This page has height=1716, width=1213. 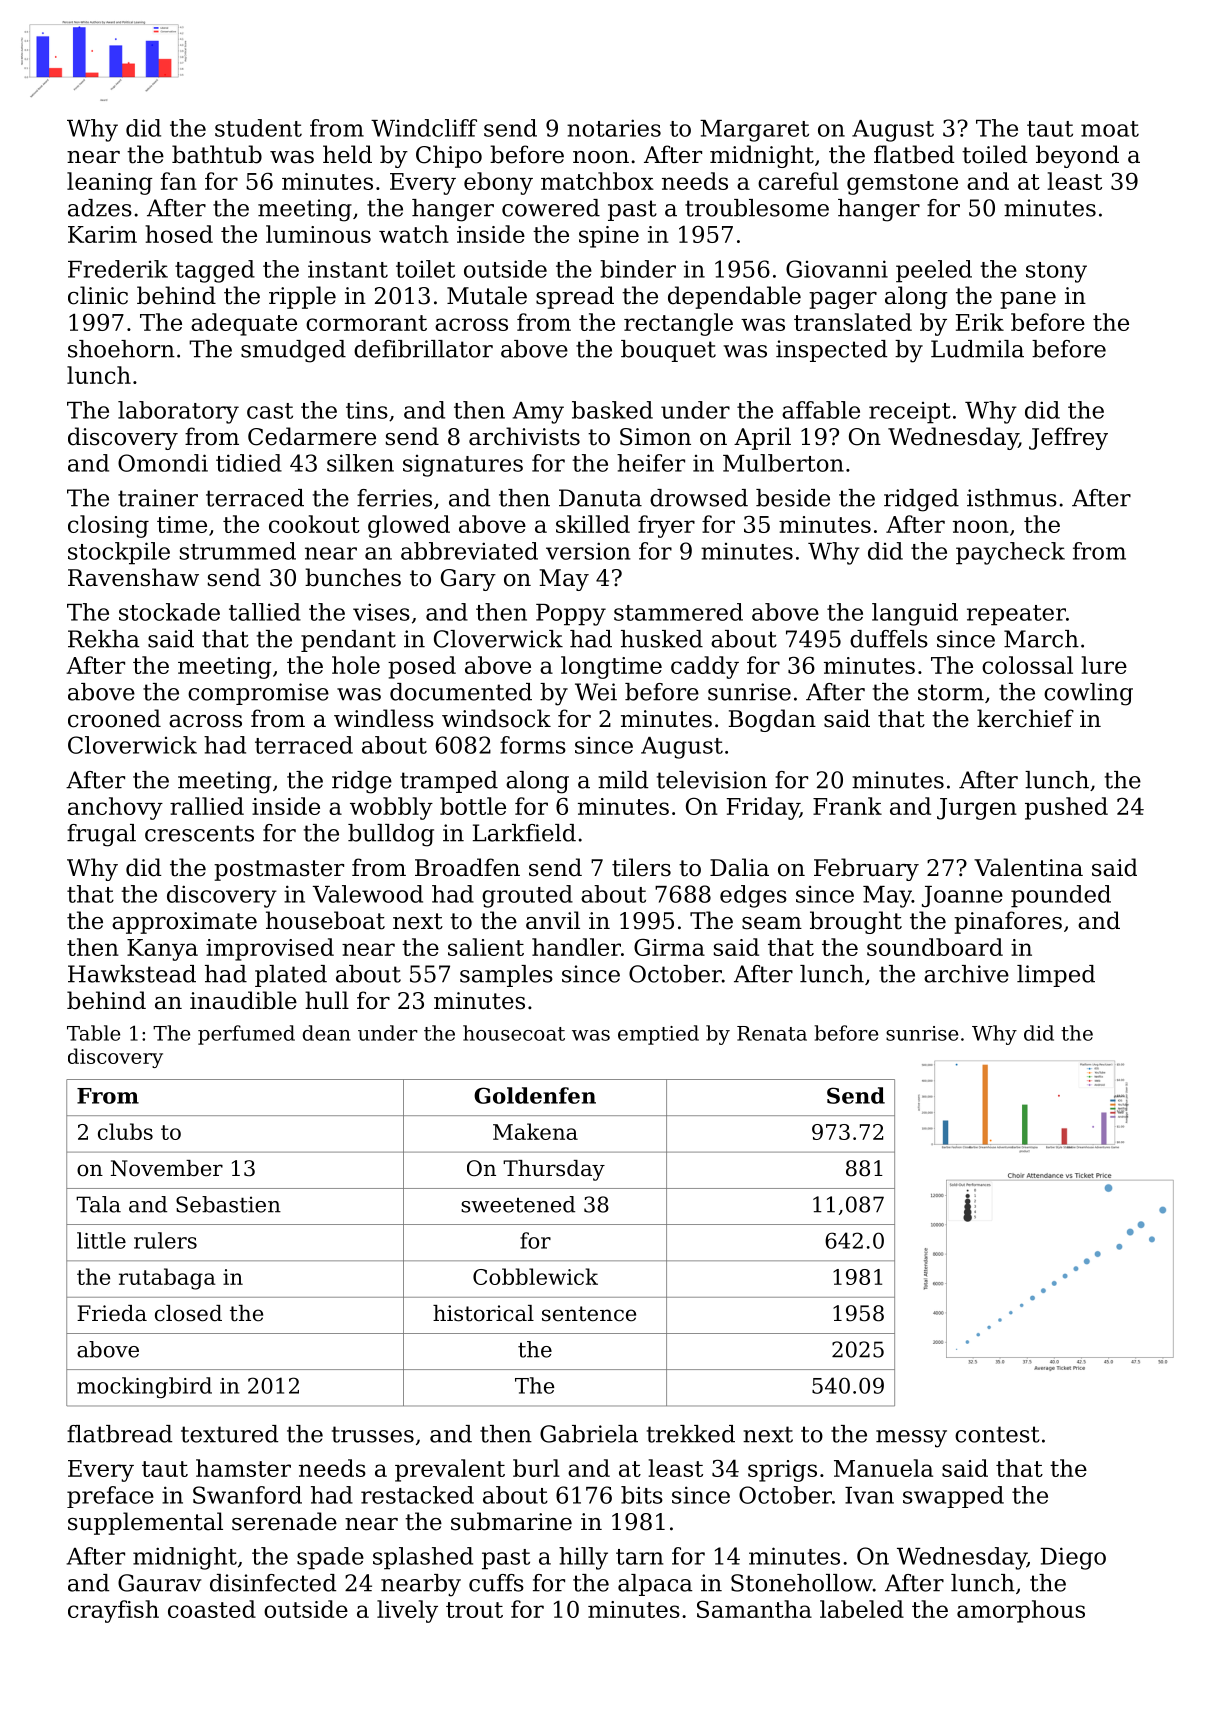 What do you see at coordinates (468, 580) in the page?
I see `Gary` at bounding box center [468, 580].
